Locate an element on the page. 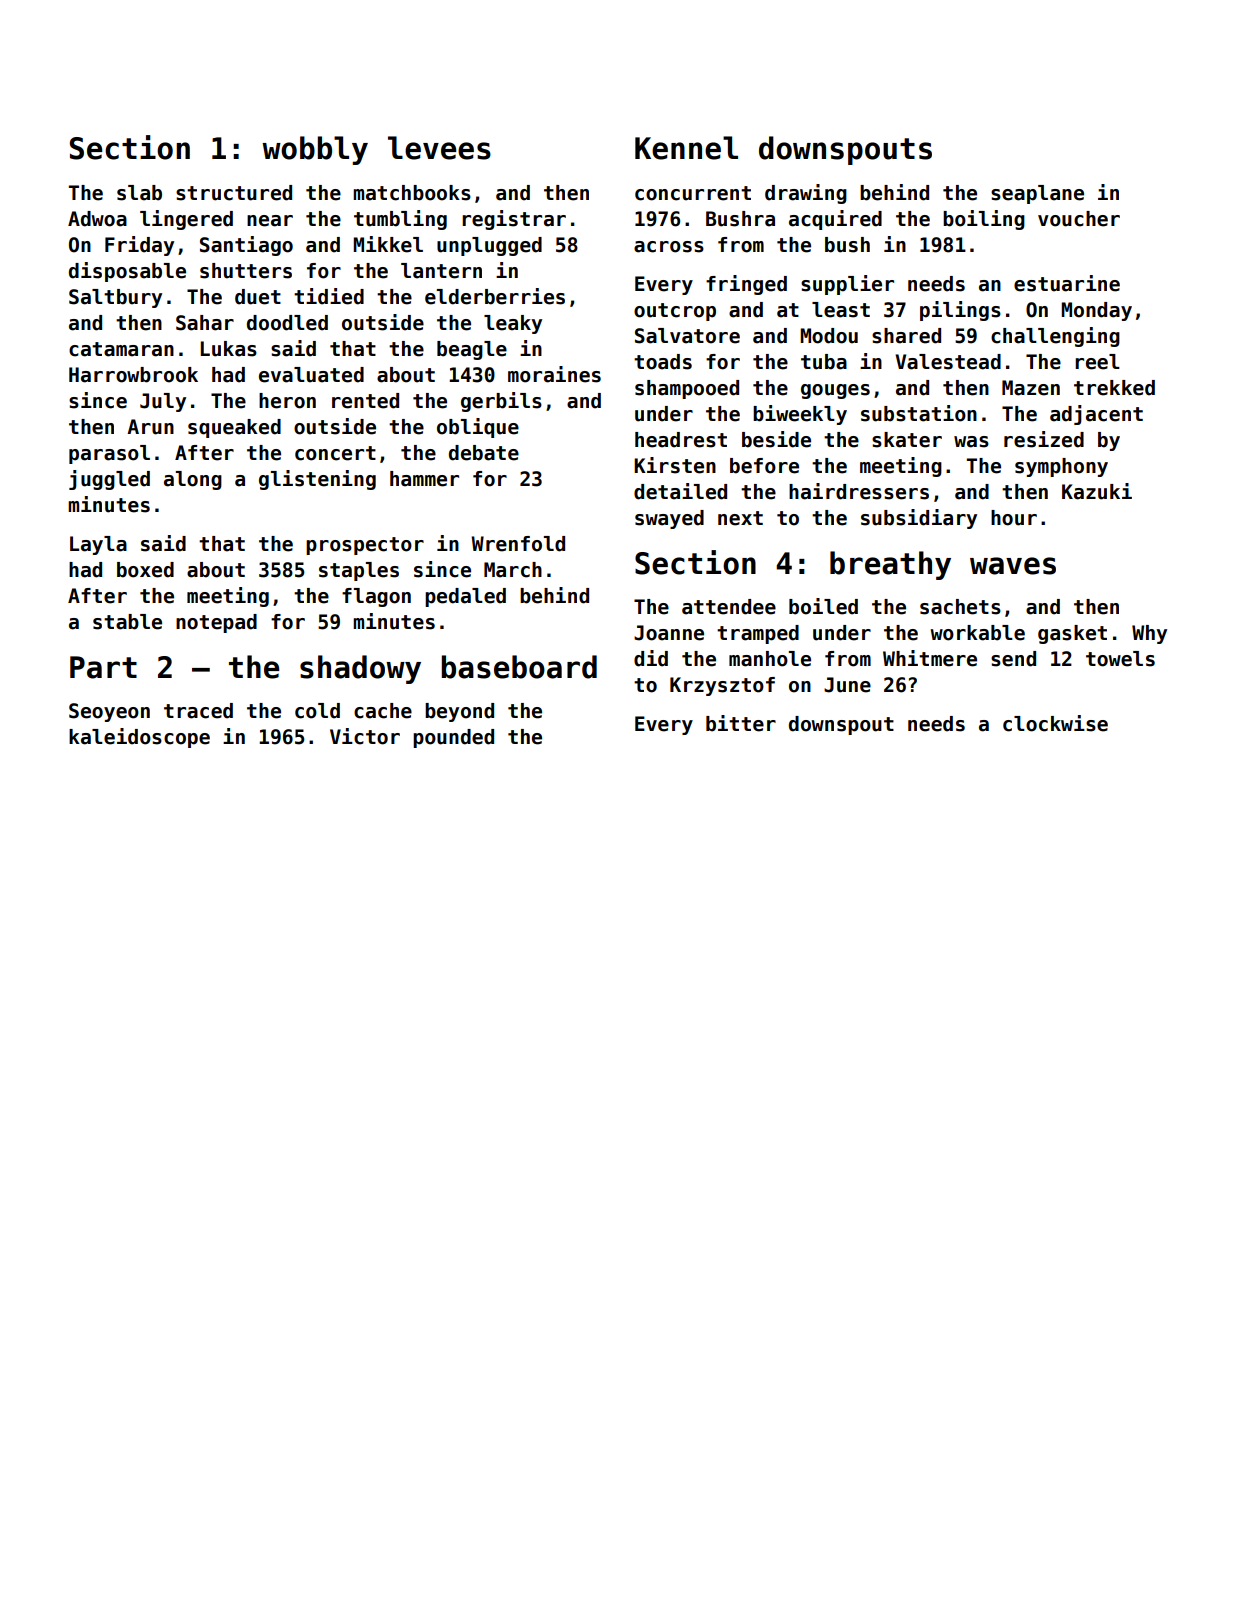 Image resolution: width=1238 pixels, height=1602 pixels. Wrenfold is located at coordinates (518, 544).
